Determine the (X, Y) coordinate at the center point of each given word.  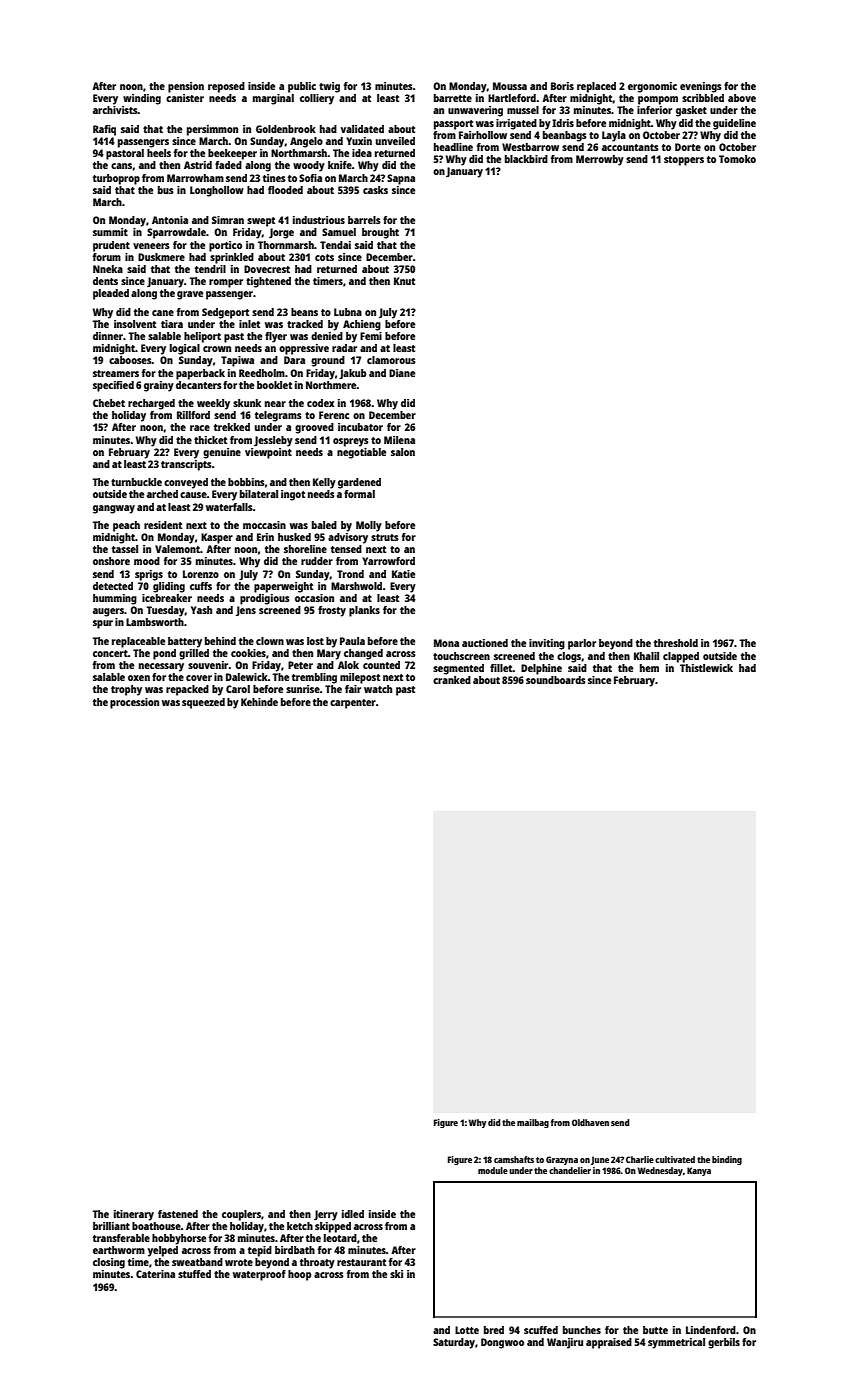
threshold (676, 643)
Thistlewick (706, 668)
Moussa (510, 86)
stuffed (194, 1274)
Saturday (454, 1343)
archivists (115, 110)
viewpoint (268, 453)
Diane (402, 373)
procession (134, 703)
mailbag (533, 1123)
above (742, 98)
